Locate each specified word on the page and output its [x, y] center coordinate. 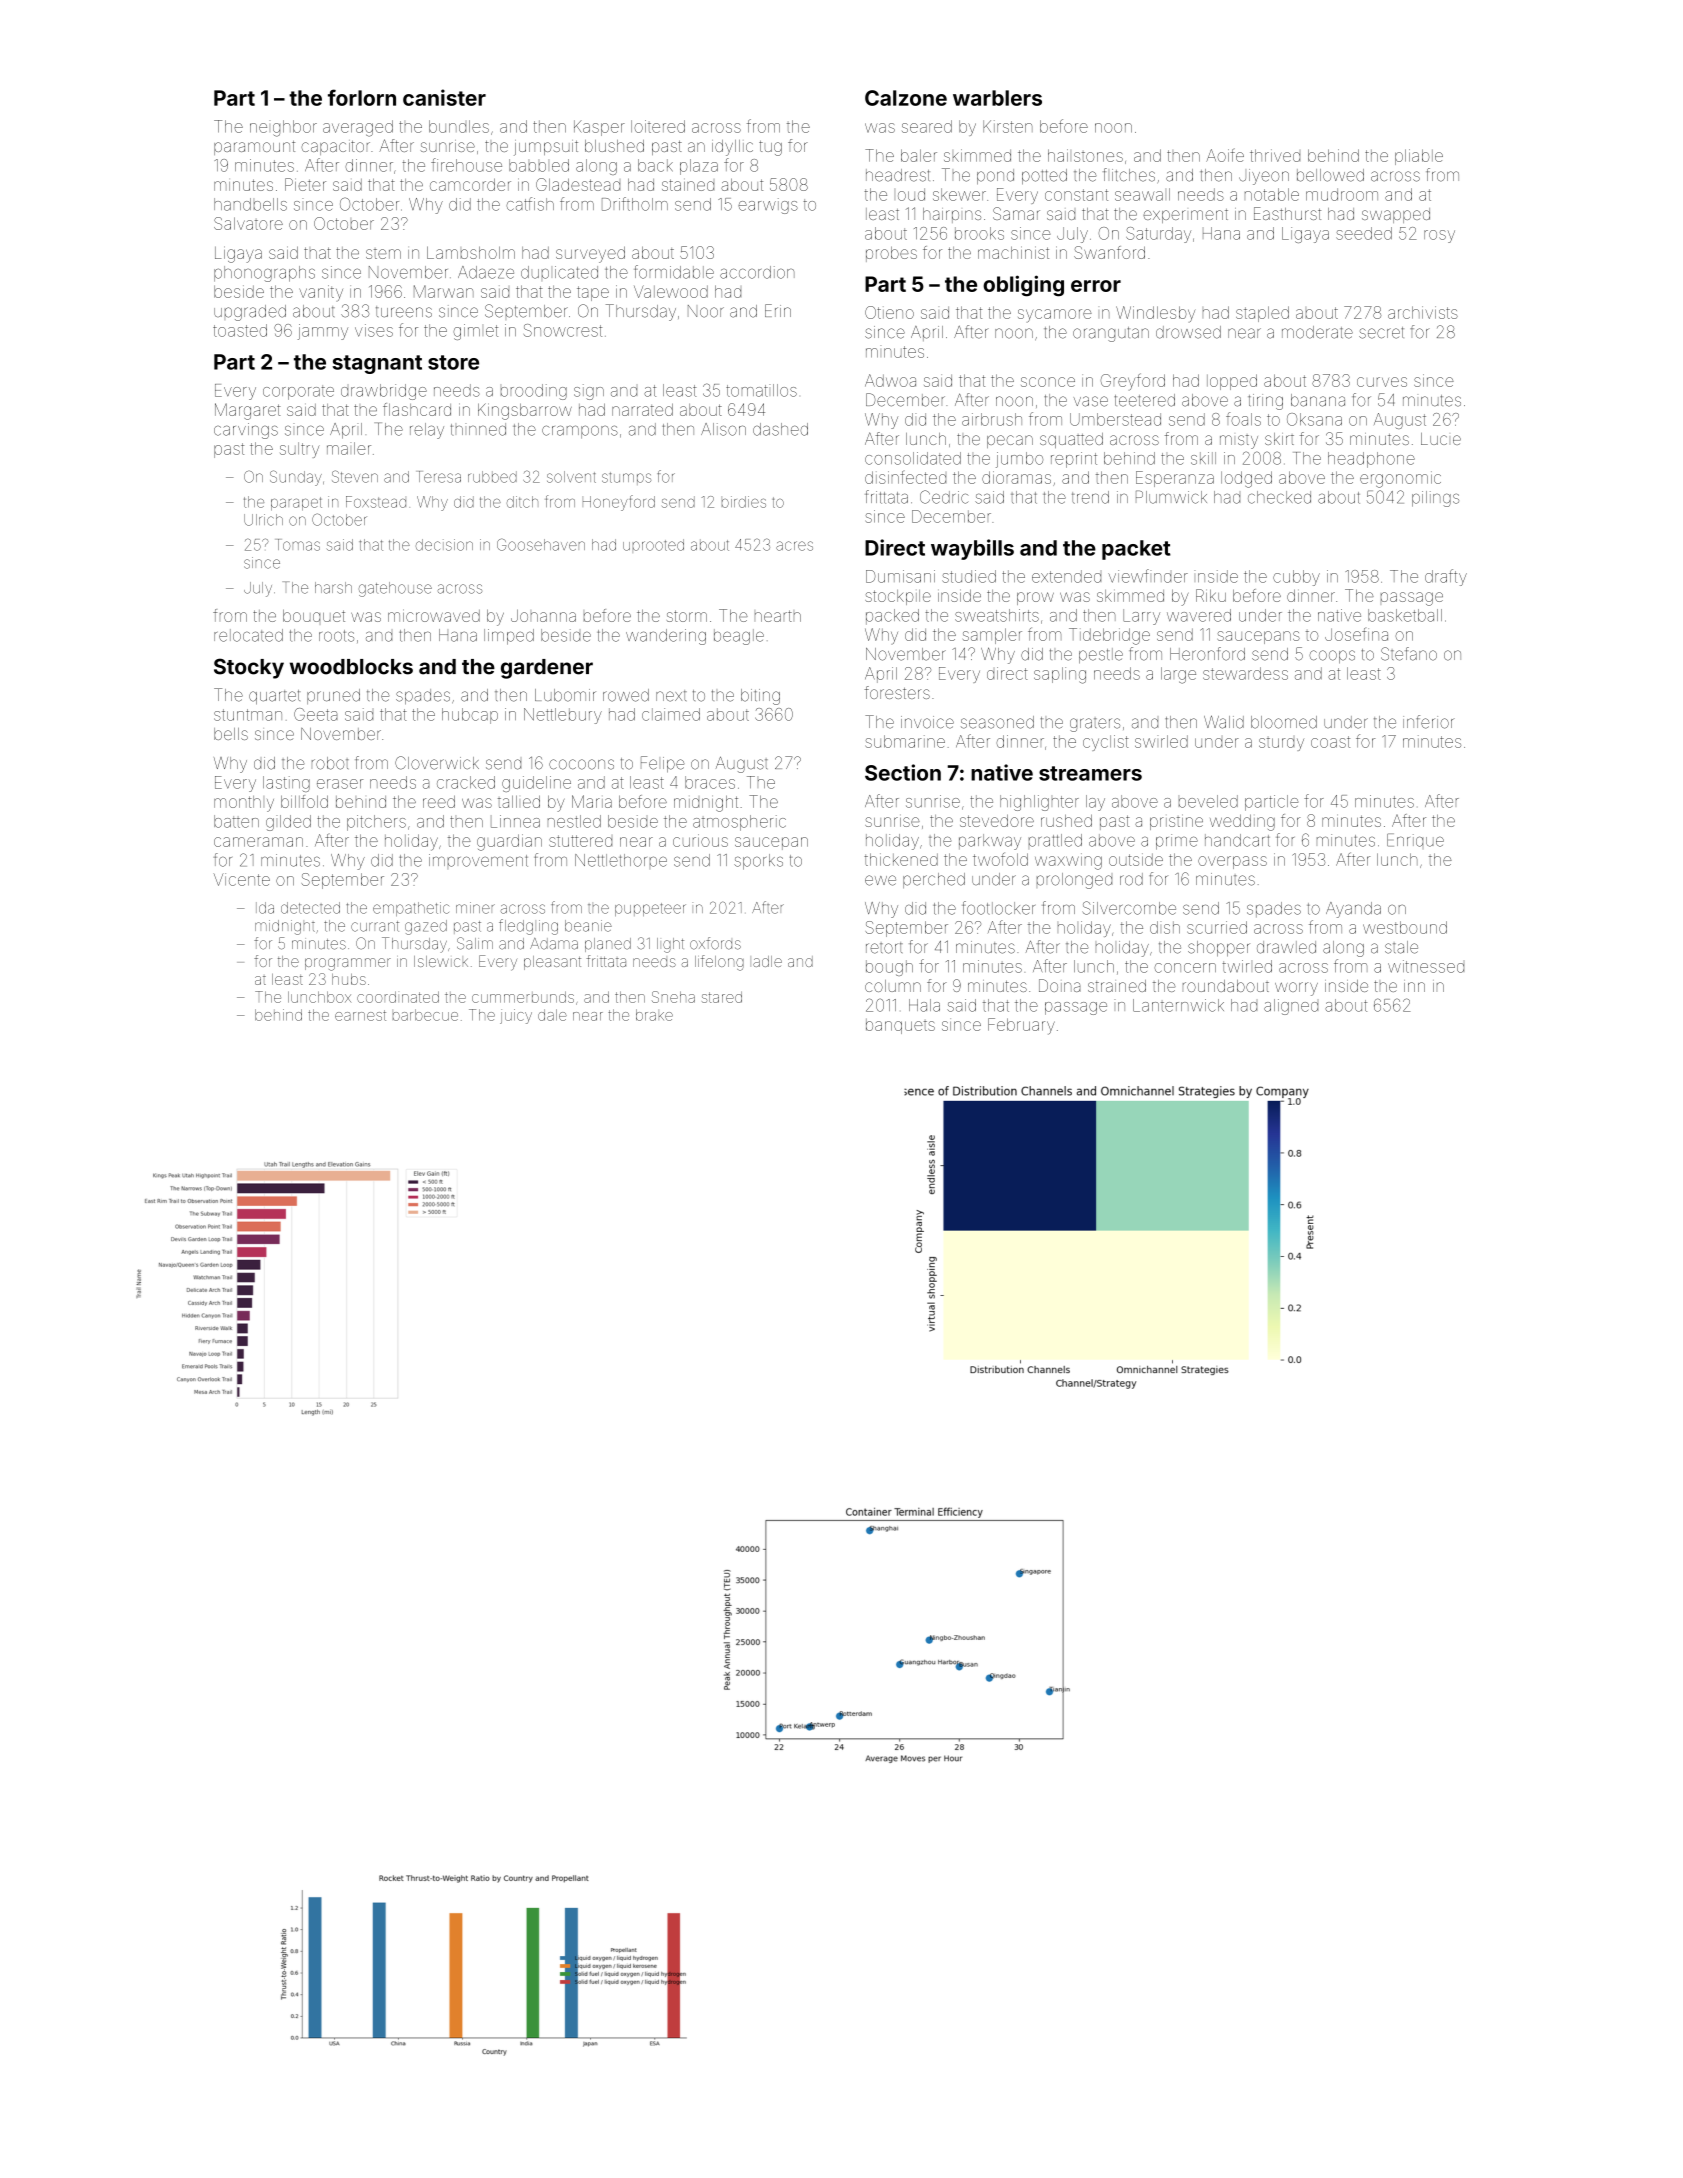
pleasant [552, 963]
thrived [1275, 155]
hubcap [470, 716]
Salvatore [248, 223]
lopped [1232, 382]
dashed [780, 429]
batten [236, 821]
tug [770, 148]
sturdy [1281, 744]
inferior [1429, 722]
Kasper [599, 128]
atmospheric [739, 823]
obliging [1023, 286]
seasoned [997, 722]
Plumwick [1171, 497]
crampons [580, 432]
